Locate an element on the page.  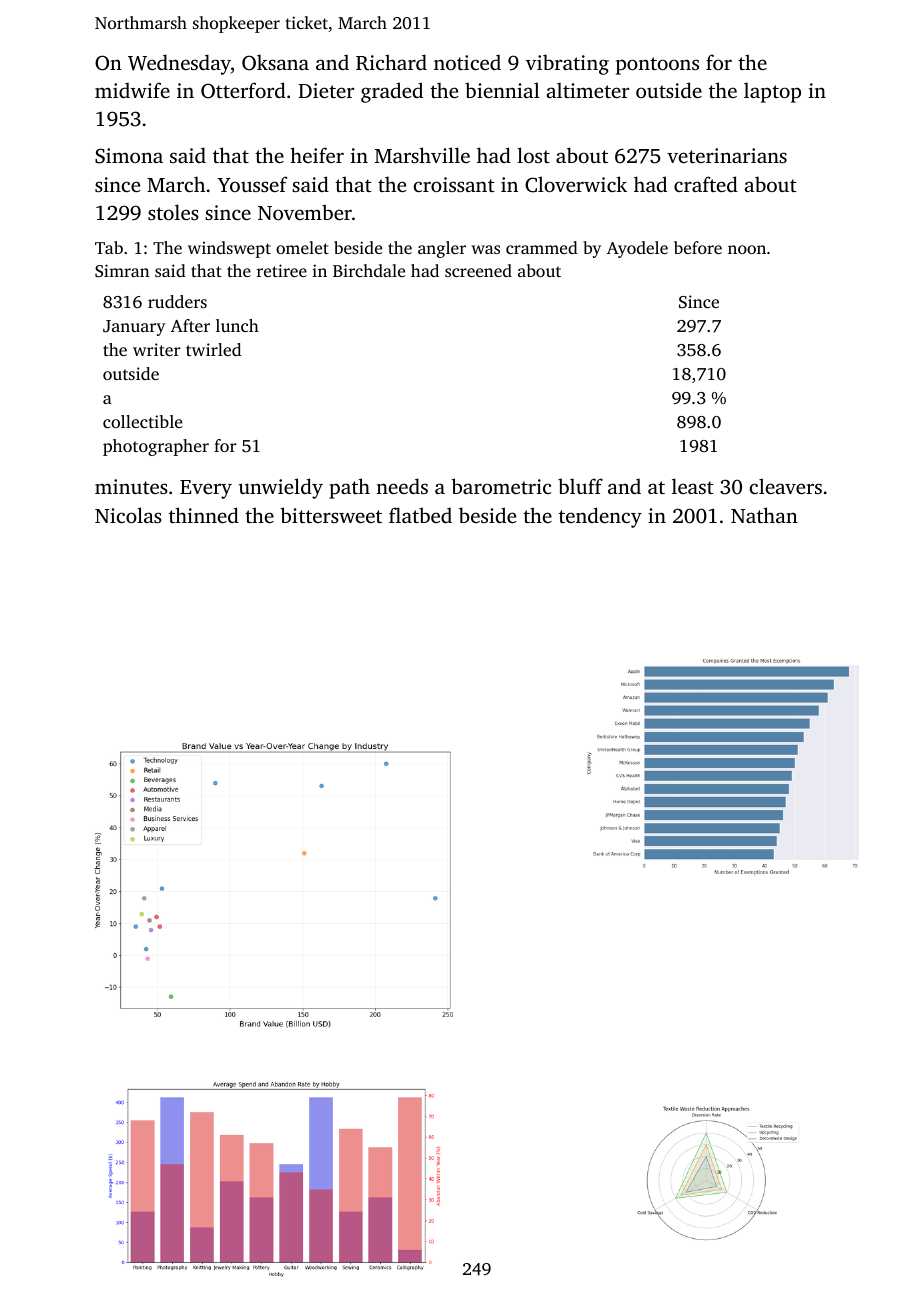
collectible is located at coordinates (143, 421).
